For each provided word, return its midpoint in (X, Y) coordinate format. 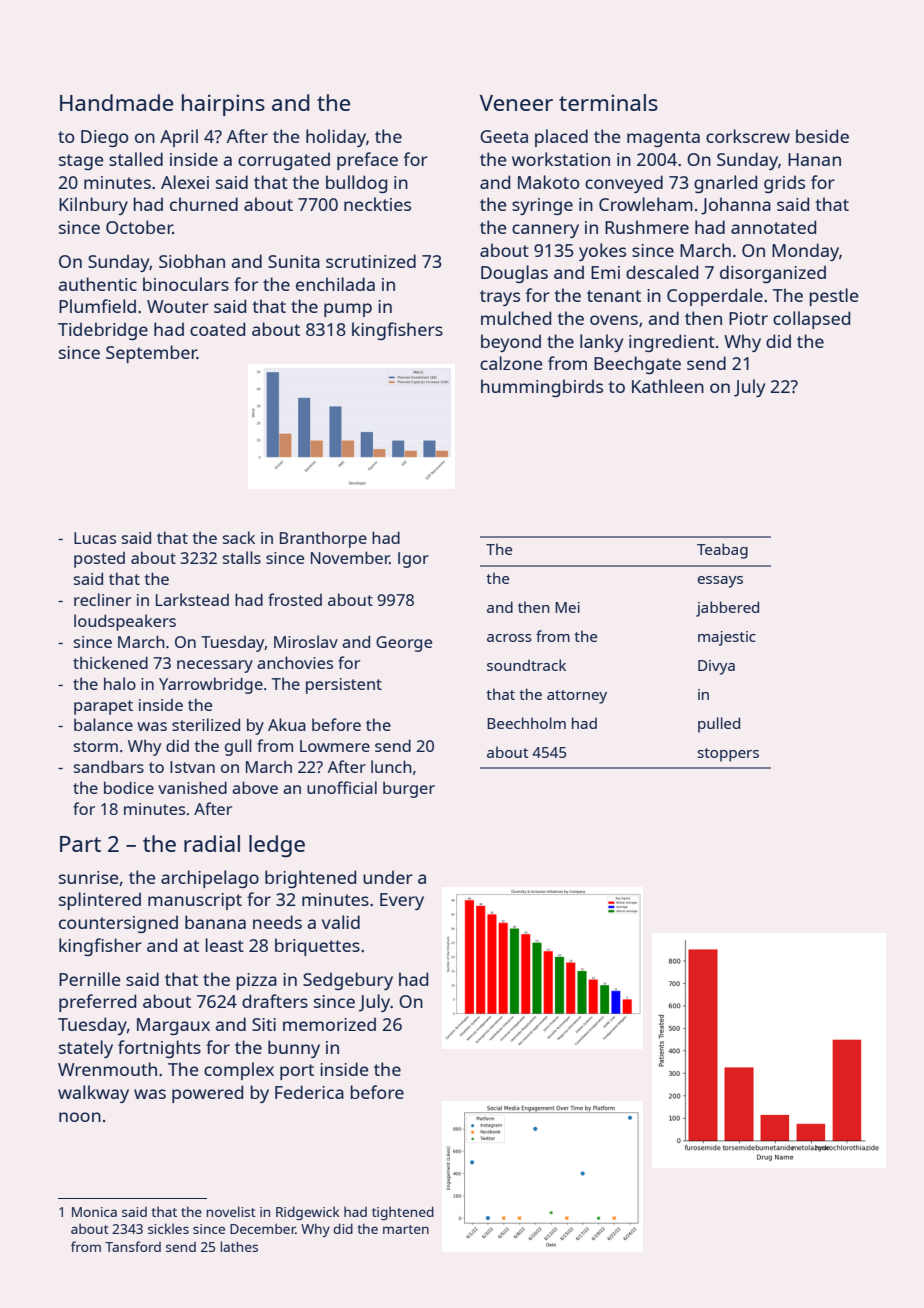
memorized (329, 1024)
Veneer (516, 103)
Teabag (722, 551)
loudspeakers (125, 622)
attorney (577, 697)
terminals (608, 102)
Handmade (116, 102)
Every (402, 901)
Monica (94, 1212)
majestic (727, 638)
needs (277, 922)
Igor (413, 560)
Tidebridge (103, 331)
